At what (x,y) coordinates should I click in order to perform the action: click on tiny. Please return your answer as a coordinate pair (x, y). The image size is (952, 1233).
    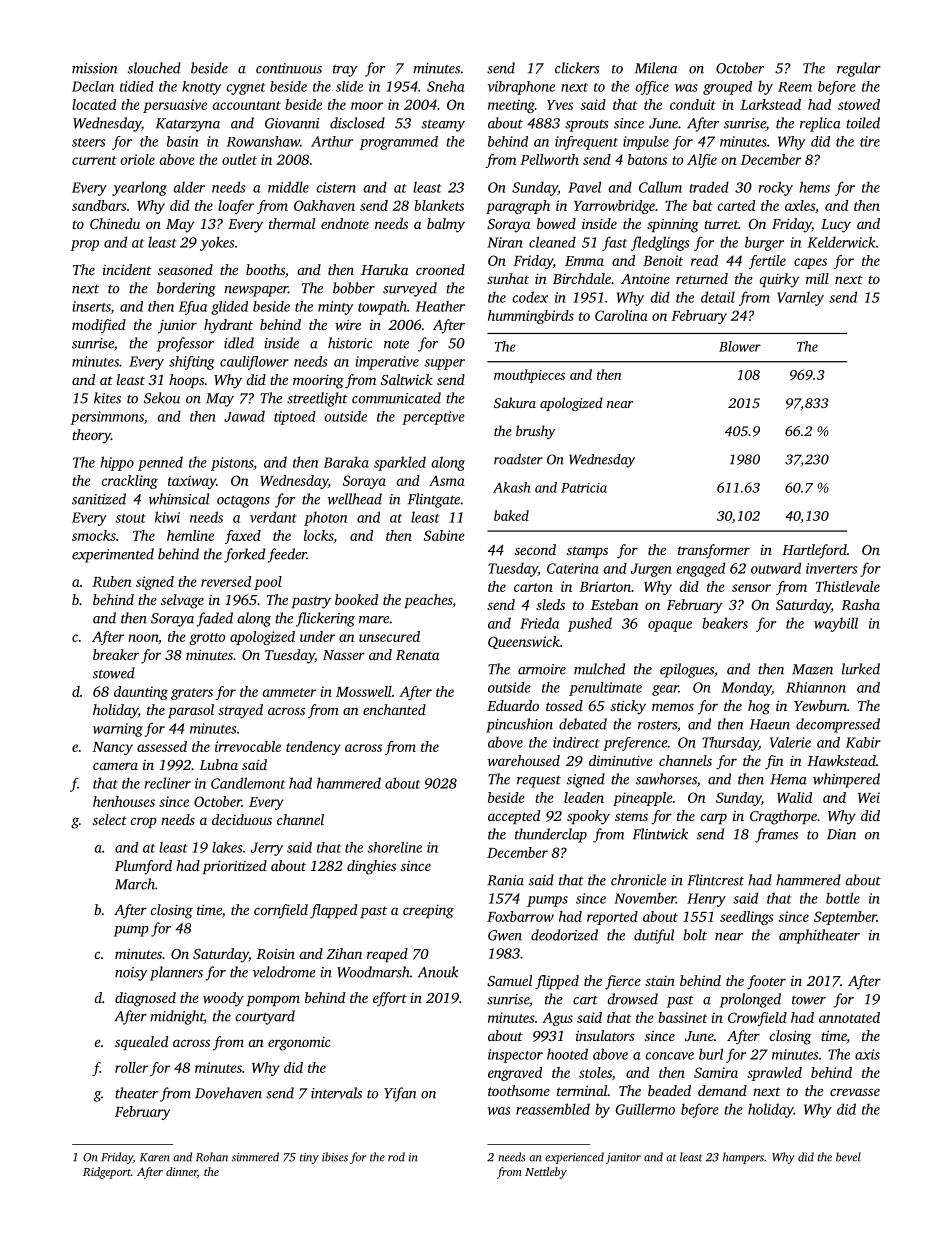
    Looking at the image, I should click on (309, 1158).
